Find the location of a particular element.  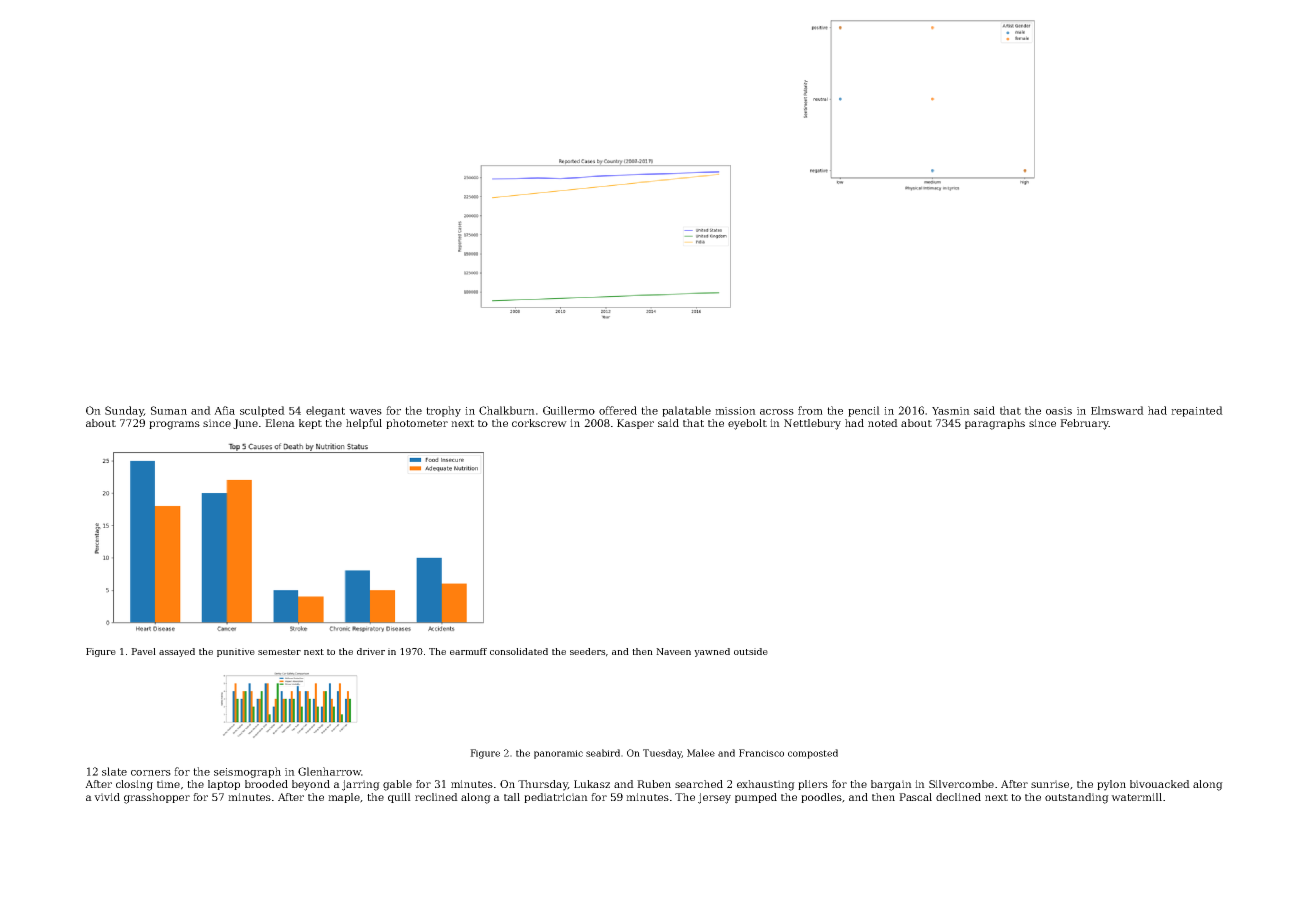

brooded is located at coordinates (266, 784).
